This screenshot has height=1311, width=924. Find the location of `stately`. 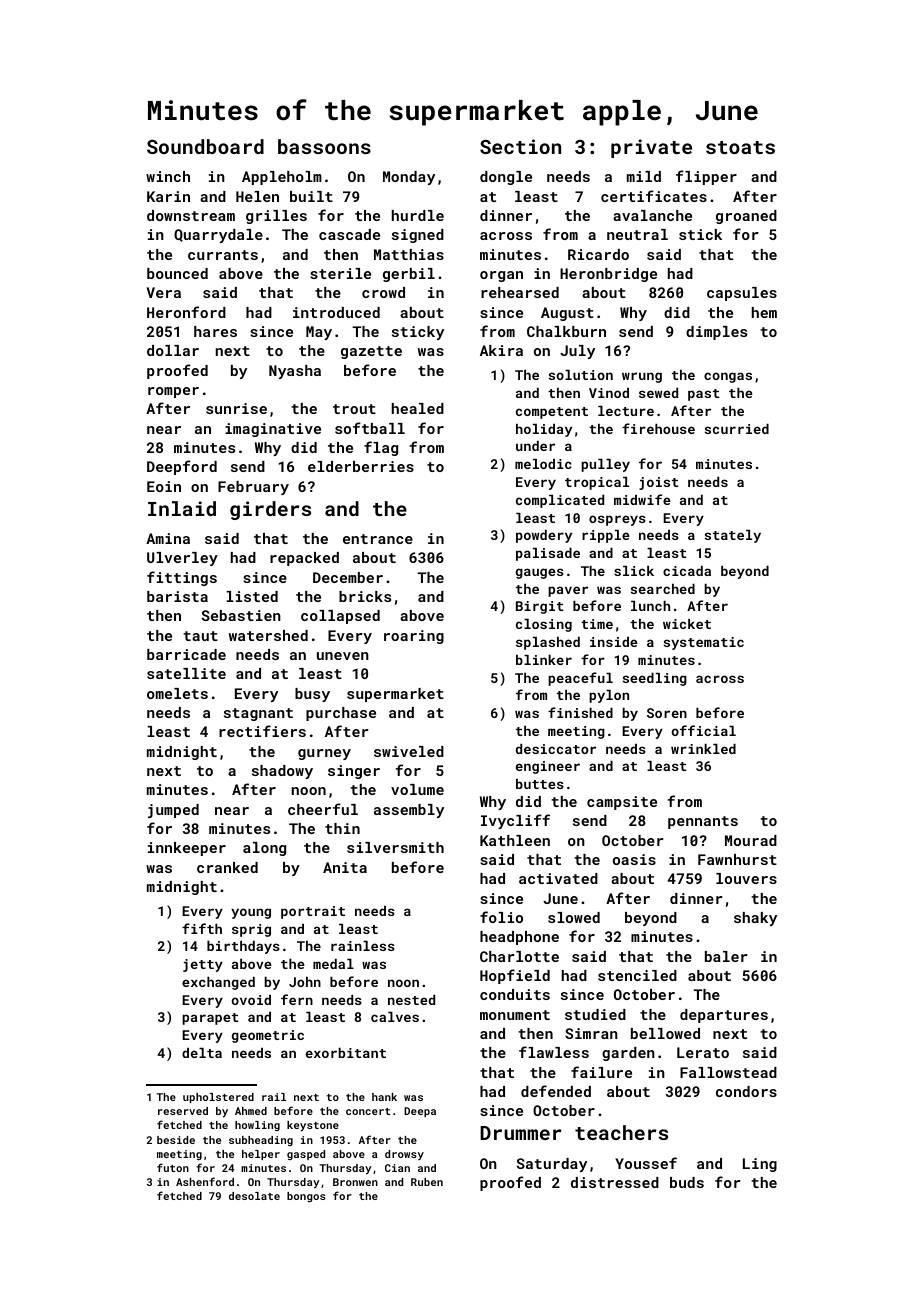

stately is located at coordinates (733, 536).
